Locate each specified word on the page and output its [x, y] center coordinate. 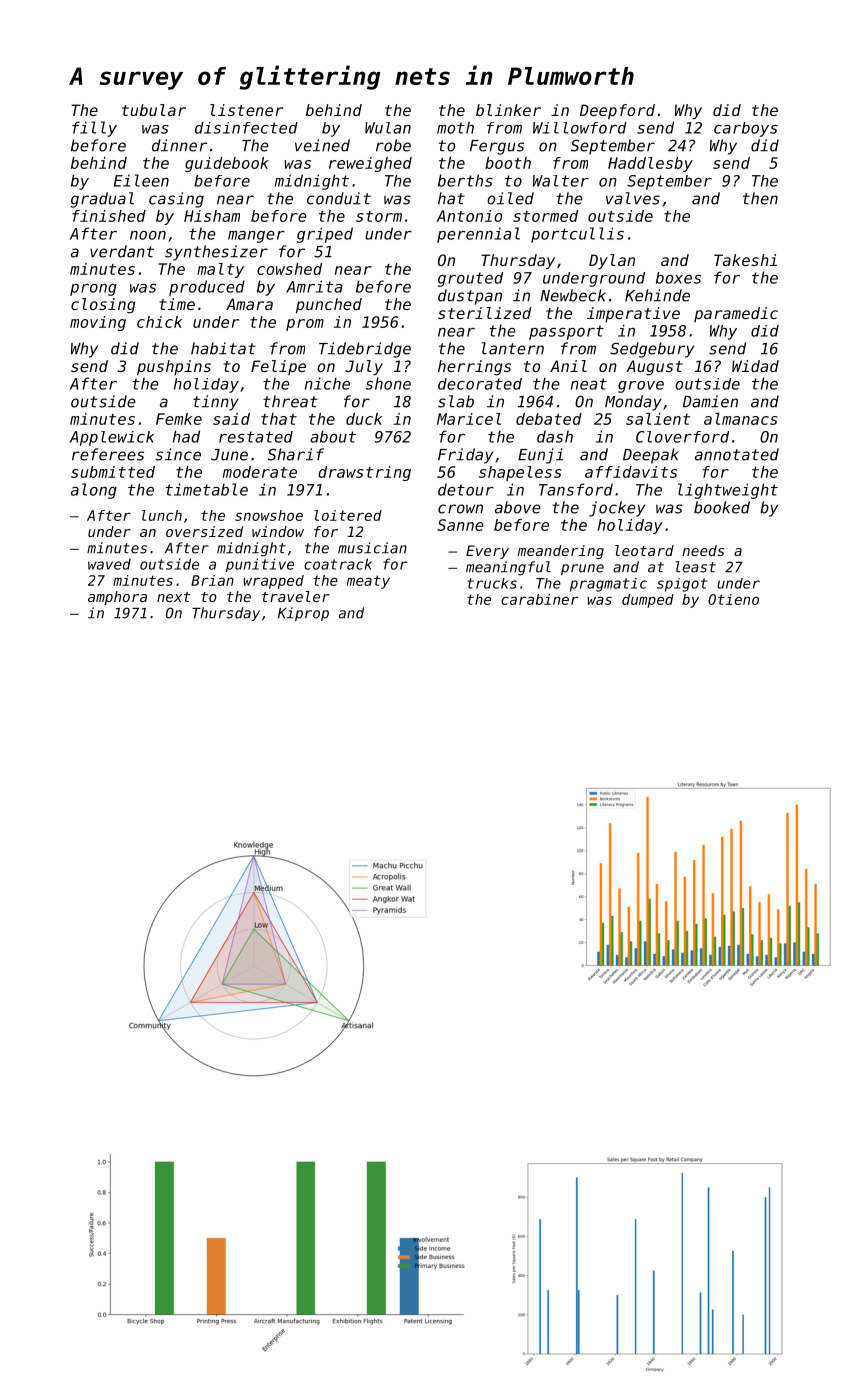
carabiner [539, 599]
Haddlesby [650, 164]
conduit [339, 198]
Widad [755, 366]
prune [582, 569]
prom [305, 325]
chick [159, 322]
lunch [162, 515]
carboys [746, 129]
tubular [154, 110]
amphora [117, 598]
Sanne [460, 525]
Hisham [212, 216]
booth [508, 163]
